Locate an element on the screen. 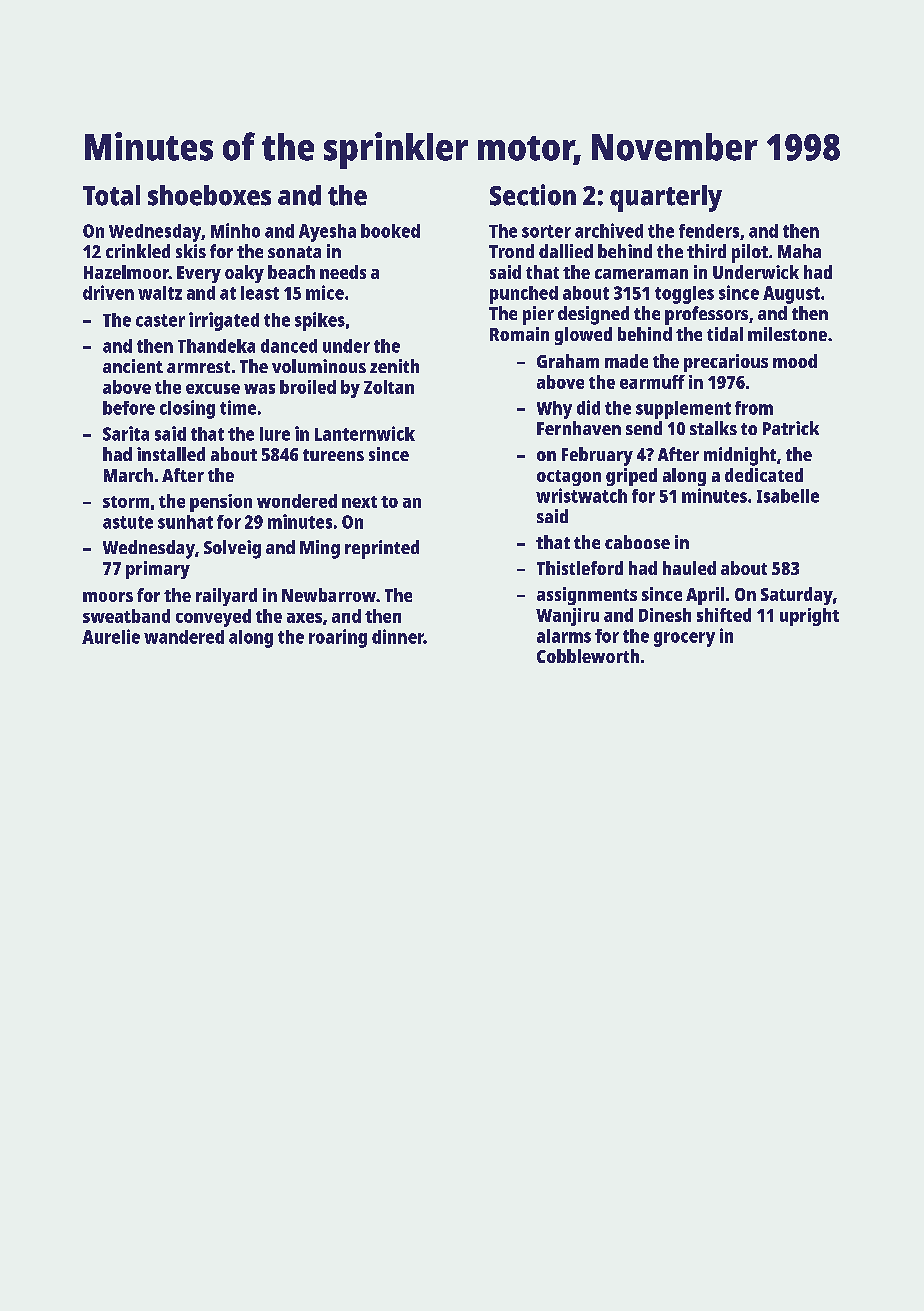 Image resolution: width=924 pixels, height=1311 pixels. February is located at coordinates (597, 456).
